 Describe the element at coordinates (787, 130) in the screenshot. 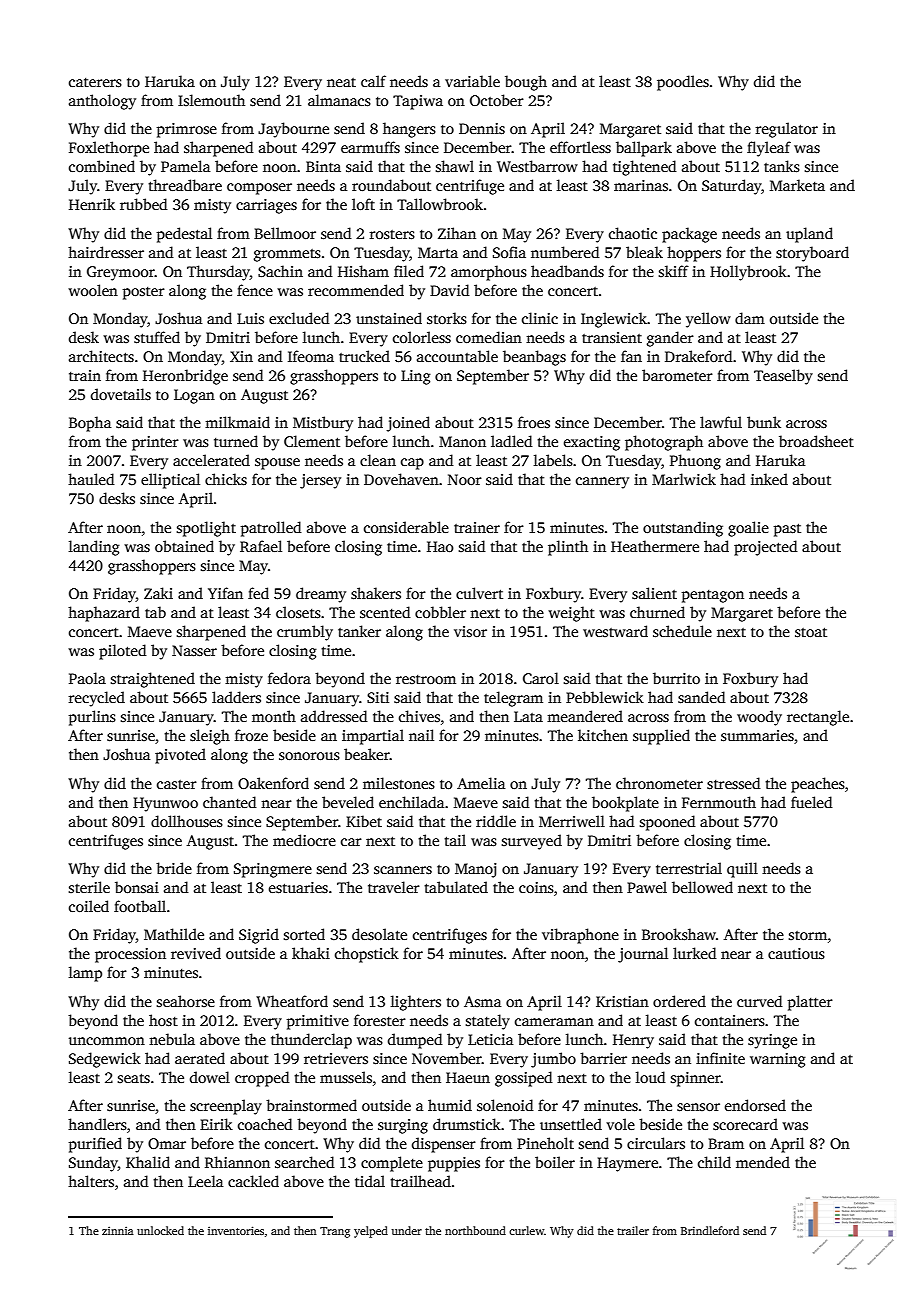

I see `regulator` at that location.
